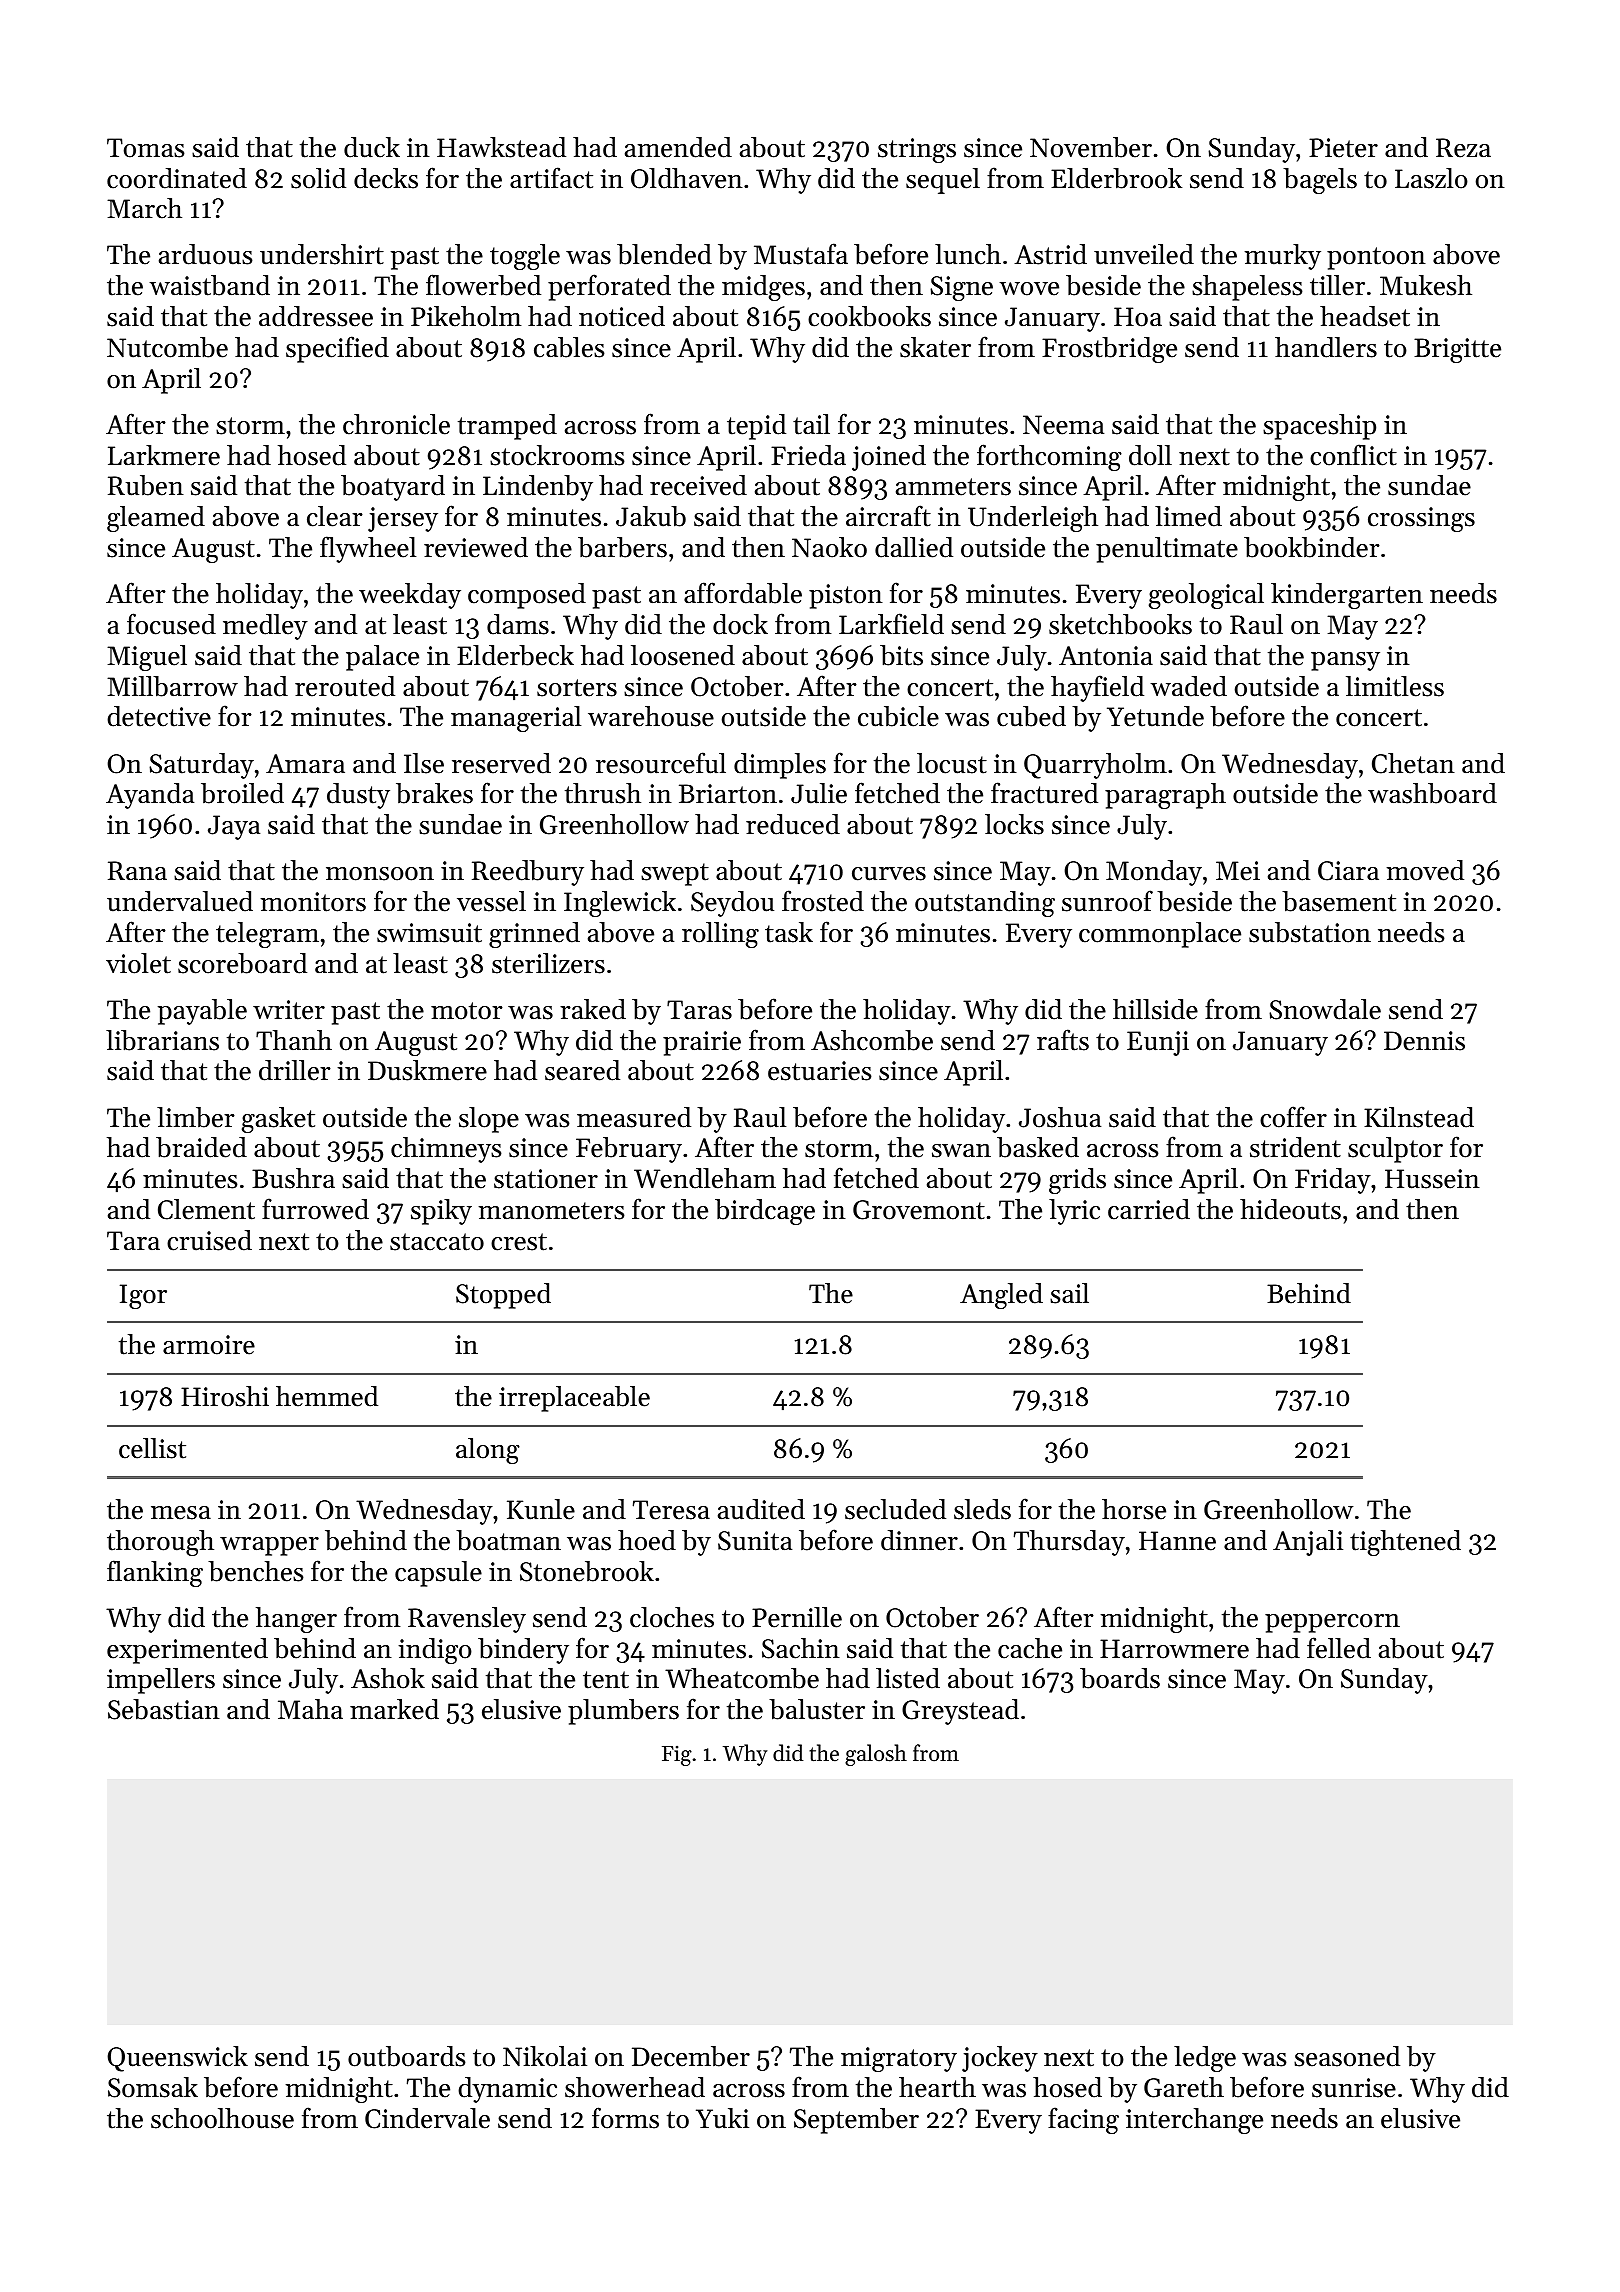 The width and height of the image is (1620, 2292). Describe the element at coordinates (427, 2118) in the image. I see `Cindervale` at that location.
